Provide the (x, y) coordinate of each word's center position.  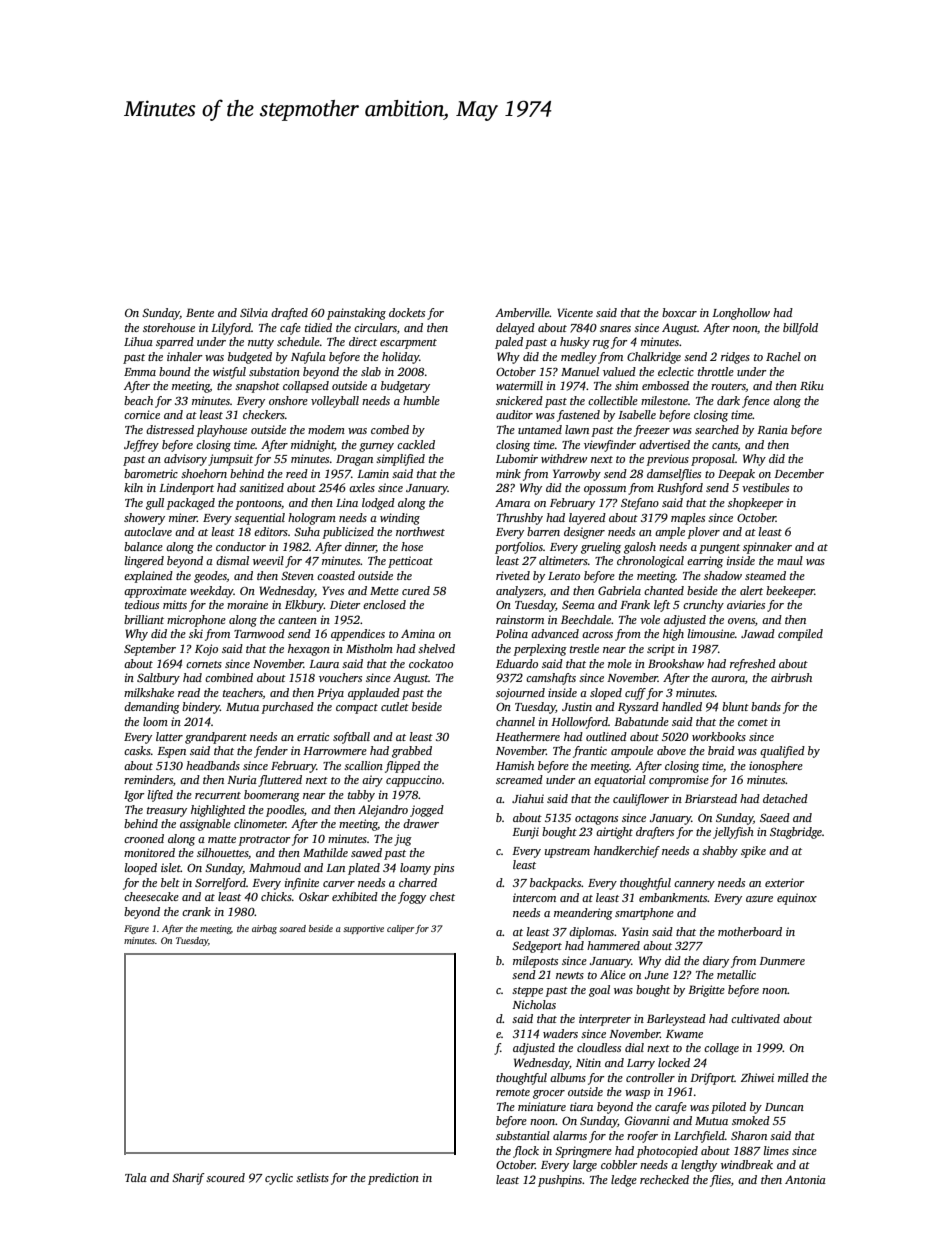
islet (171, 867)
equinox (797, 899)
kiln (133, 487)
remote (513, 1092)
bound (175, 371)
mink (508, 473)
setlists (312, 1177)
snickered (519, 400)
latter (169, 736)
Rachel (783, 356)
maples (688, 519)
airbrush (791, 677)
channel (515, 721)
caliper (400, 929)
